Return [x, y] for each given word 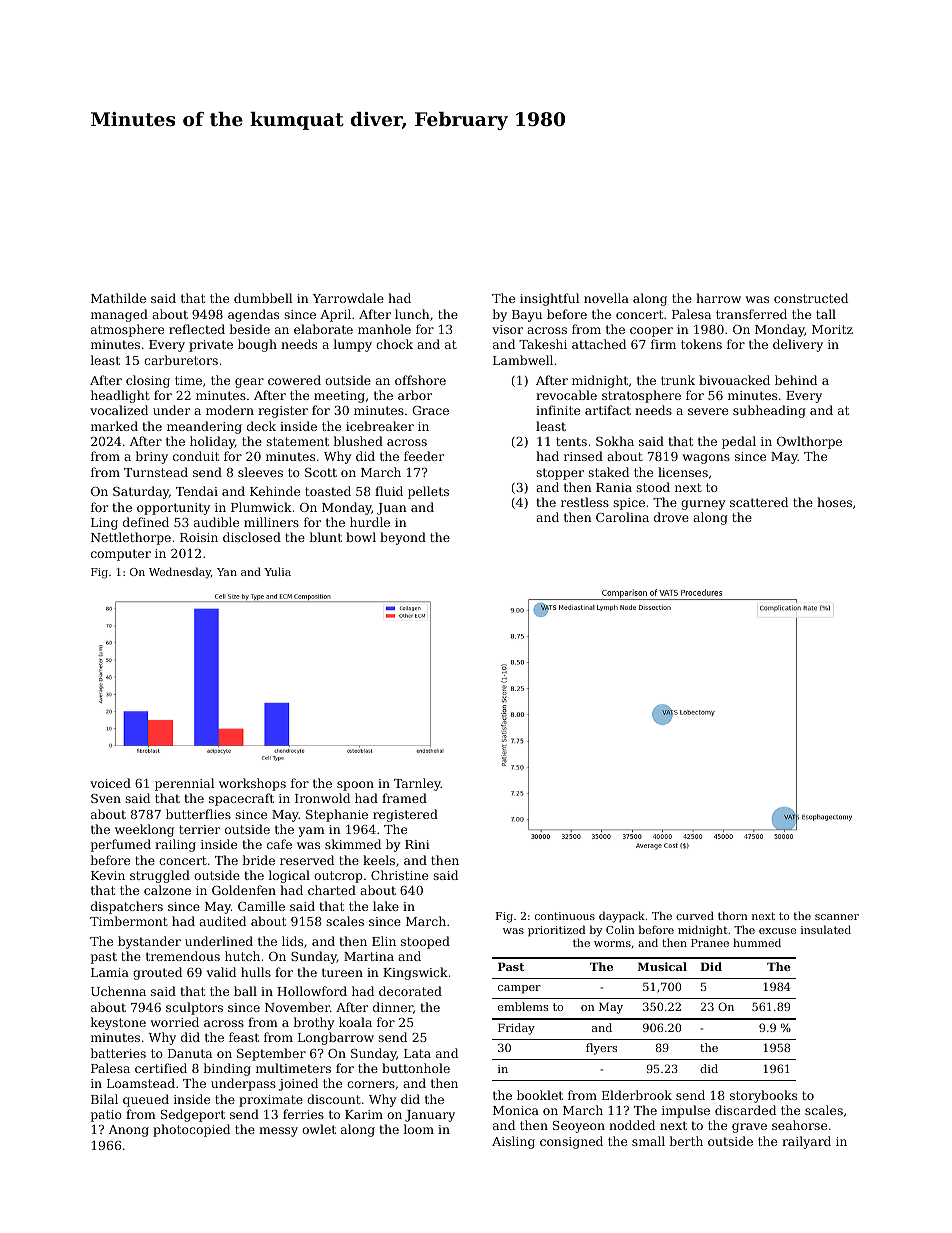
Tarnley [417, 784]
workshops [252, 784]
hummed [757, 942]
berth [686, 1141]
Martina [369, 956]
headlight [120, 396]
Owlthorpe [809, 442]
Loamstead [141, 1083]
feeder [424, 456]
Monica [516, 1110]
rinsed [583, 456]
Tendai [197, 491]
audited [222, 921]
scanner [837, 917]
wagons [706, 459]
